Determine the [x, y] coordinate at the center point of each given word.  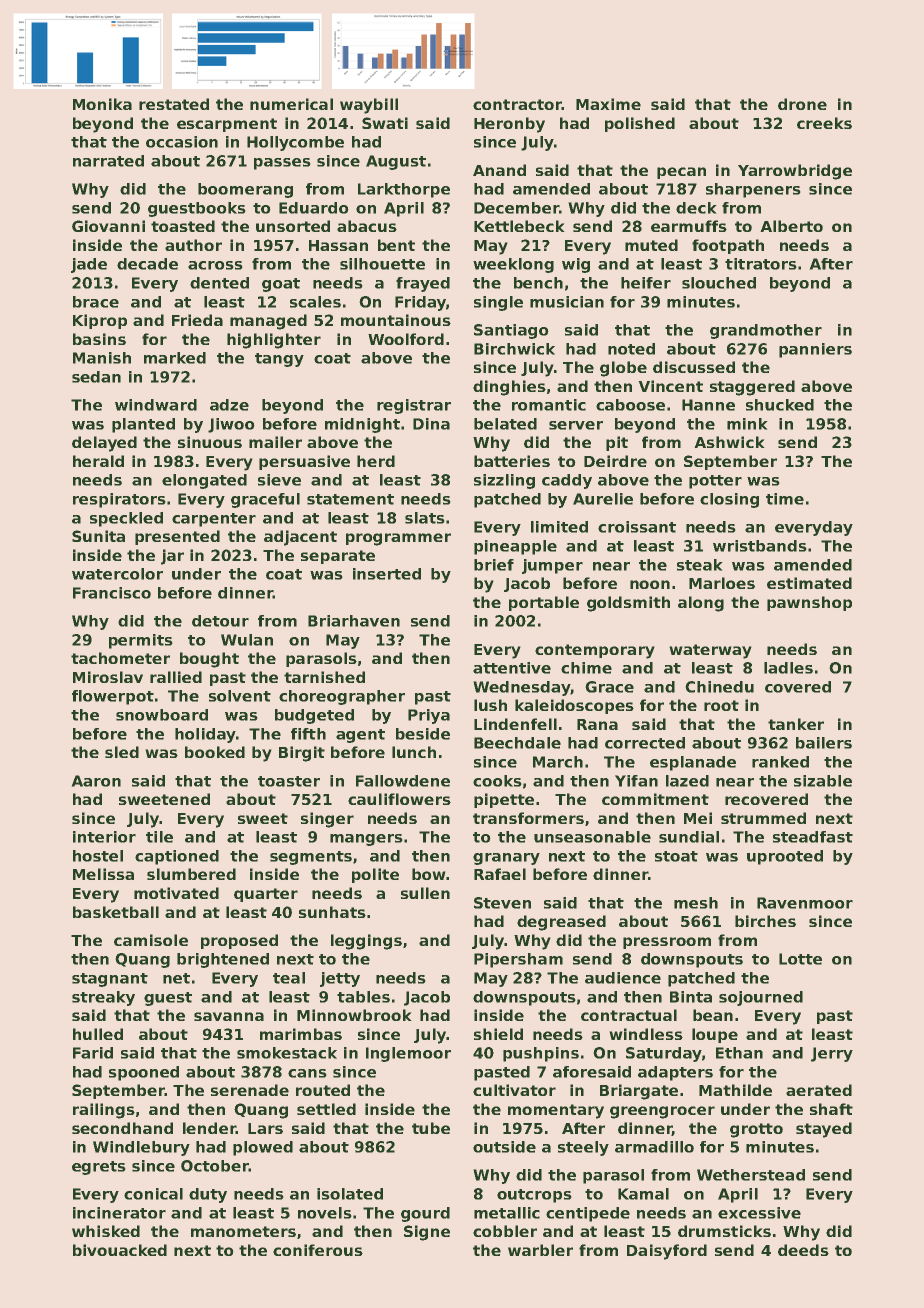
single [498, 303]
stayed [824, 1130]
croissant [637, 527]
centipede [588, 1214]
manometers [243, 1231]
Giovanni [108, 226]
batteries [512, 461]
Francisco [112, 593]
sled [122, 752]
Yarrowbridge [795, 172]
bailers [824, 743]
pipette [504, 800]
